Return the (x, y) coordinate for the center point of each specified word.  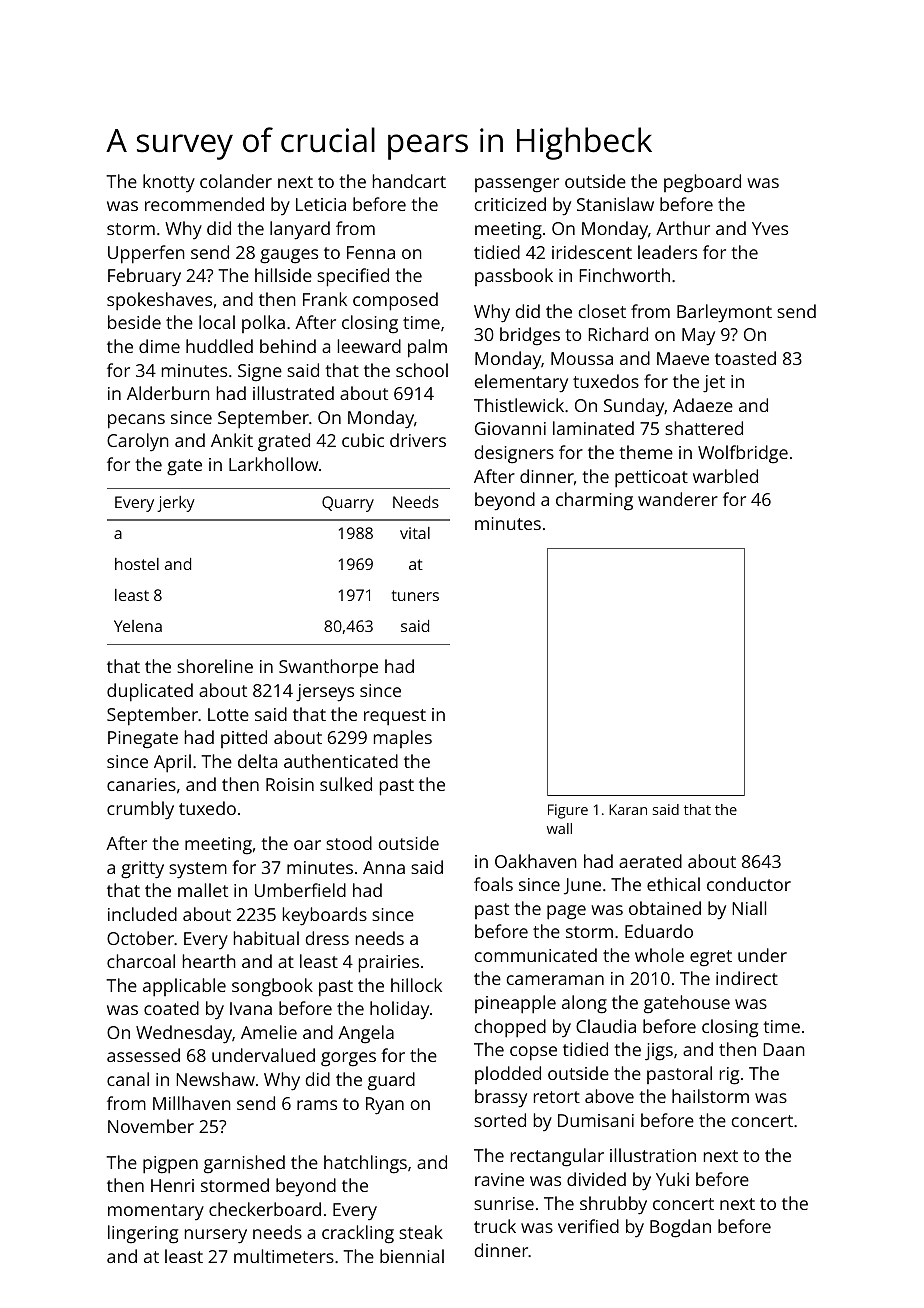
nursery (216, 1236)
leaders (667, 252)
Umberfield (300, 890)
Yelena (138, 626)
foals (493, 884)
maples (403, 739)
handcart (409, 181)
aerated (650, 861)
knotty (169, 183)
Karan (628, 809)
